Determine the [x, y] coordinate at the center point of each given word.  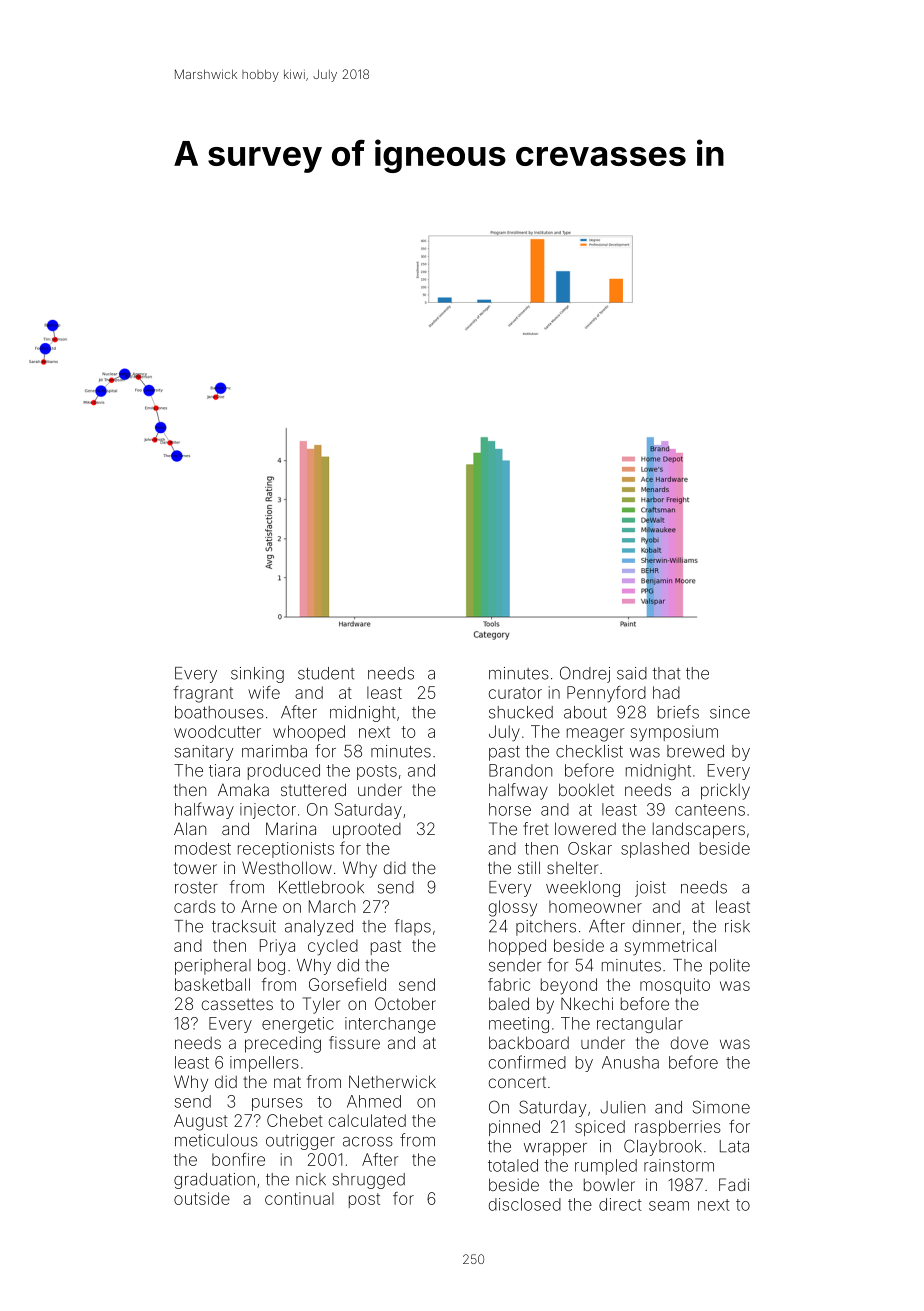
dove [689, 1043]
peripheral [213, 967]
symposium [674, 733]
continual [299, 1198]
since [730, 712]
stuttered [313, 789]
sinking [257, 675]
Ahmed [374, 1101]
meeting [519, 1025]
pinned [514, 1128]
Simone [721, 1107]
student [326, 673]
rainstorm [679, 1165]
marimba [274, 751]
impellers [264, 1064]
